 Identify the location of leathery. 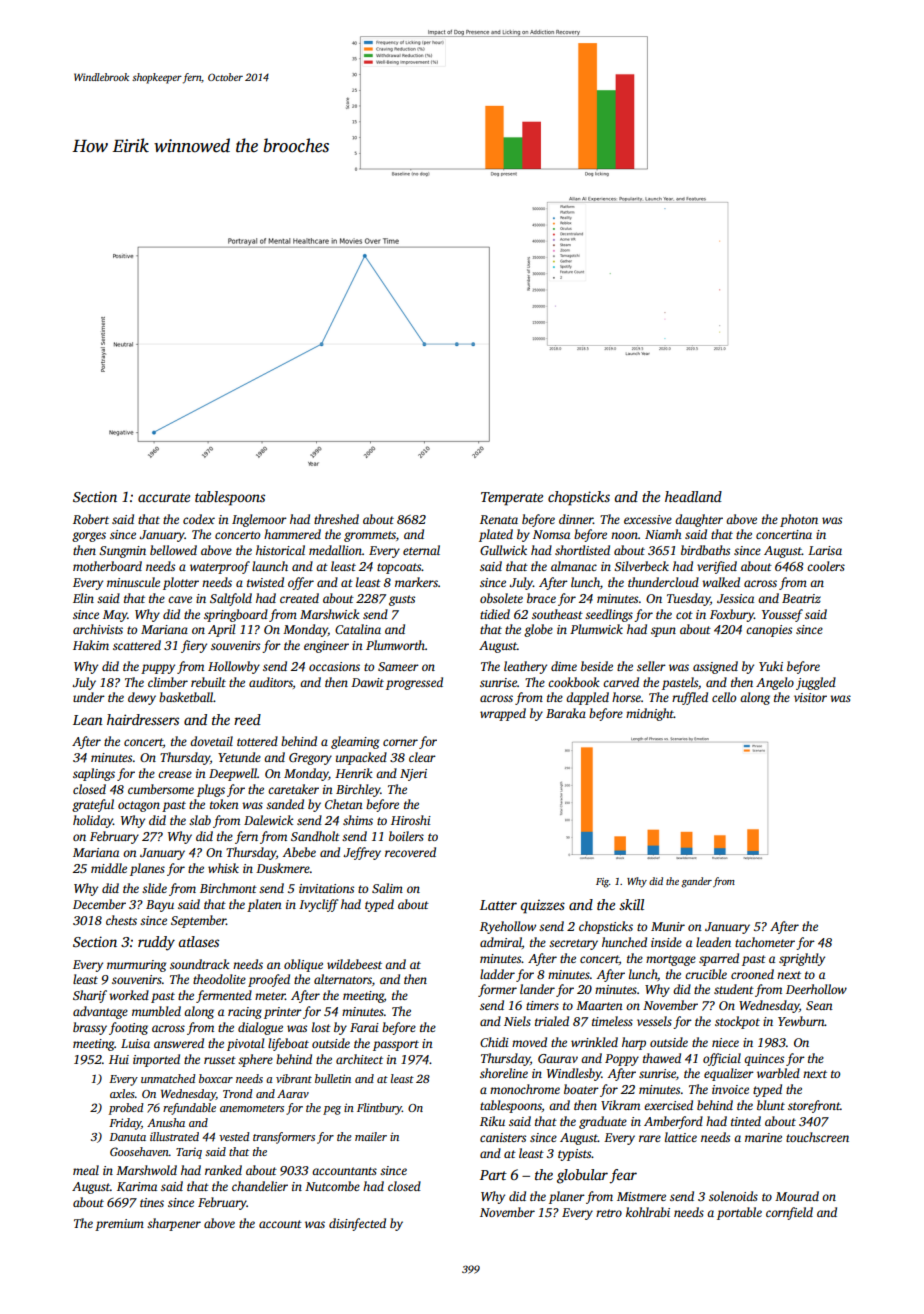
(525, 667).
